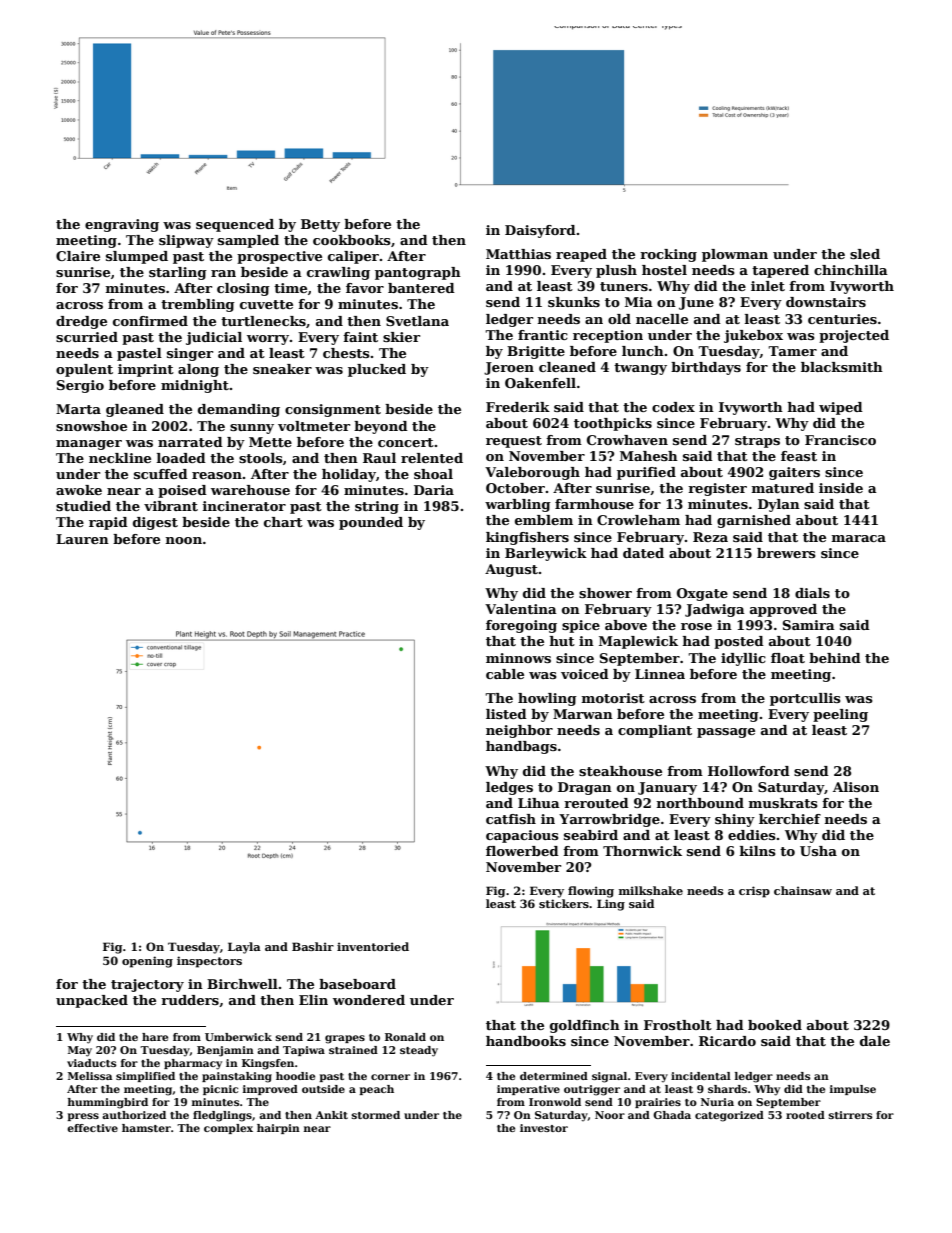 The image size is (952, 1233). I want to click on Barleywick, so click(546, 554).
